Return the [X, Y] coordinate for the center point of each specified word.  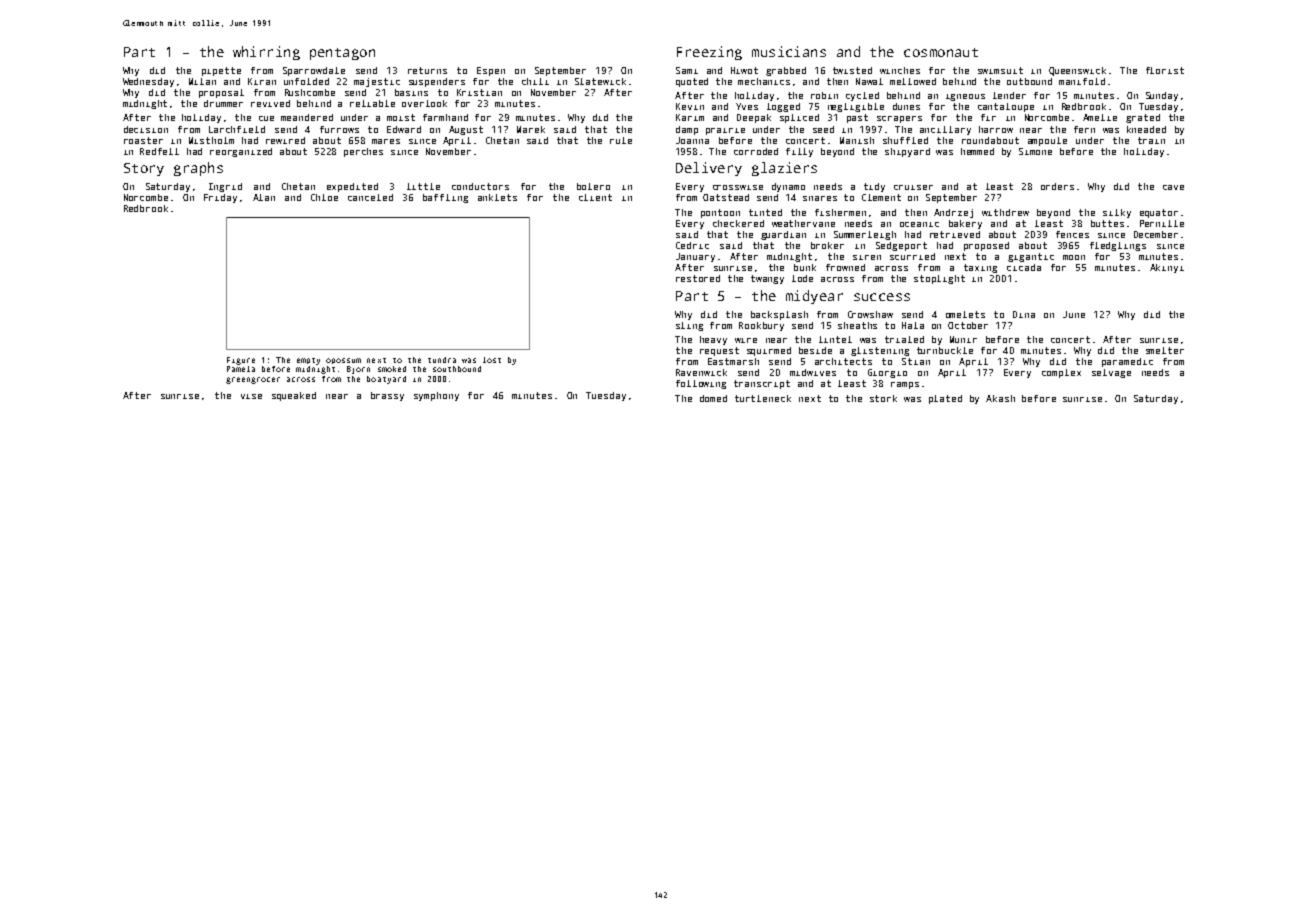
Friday [220, 198]
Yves [747, 106]
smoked [392, 369]
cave [1173, 187]
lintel [835, 339]
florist [1165, 70]
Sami [687, 70]
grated [1143, 118]
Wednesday [148, 82]
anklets [497, 197]
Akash [1000, 398]
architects [843, 361]
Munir [963, 339]
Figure [241, 361]
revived [270, 103]
